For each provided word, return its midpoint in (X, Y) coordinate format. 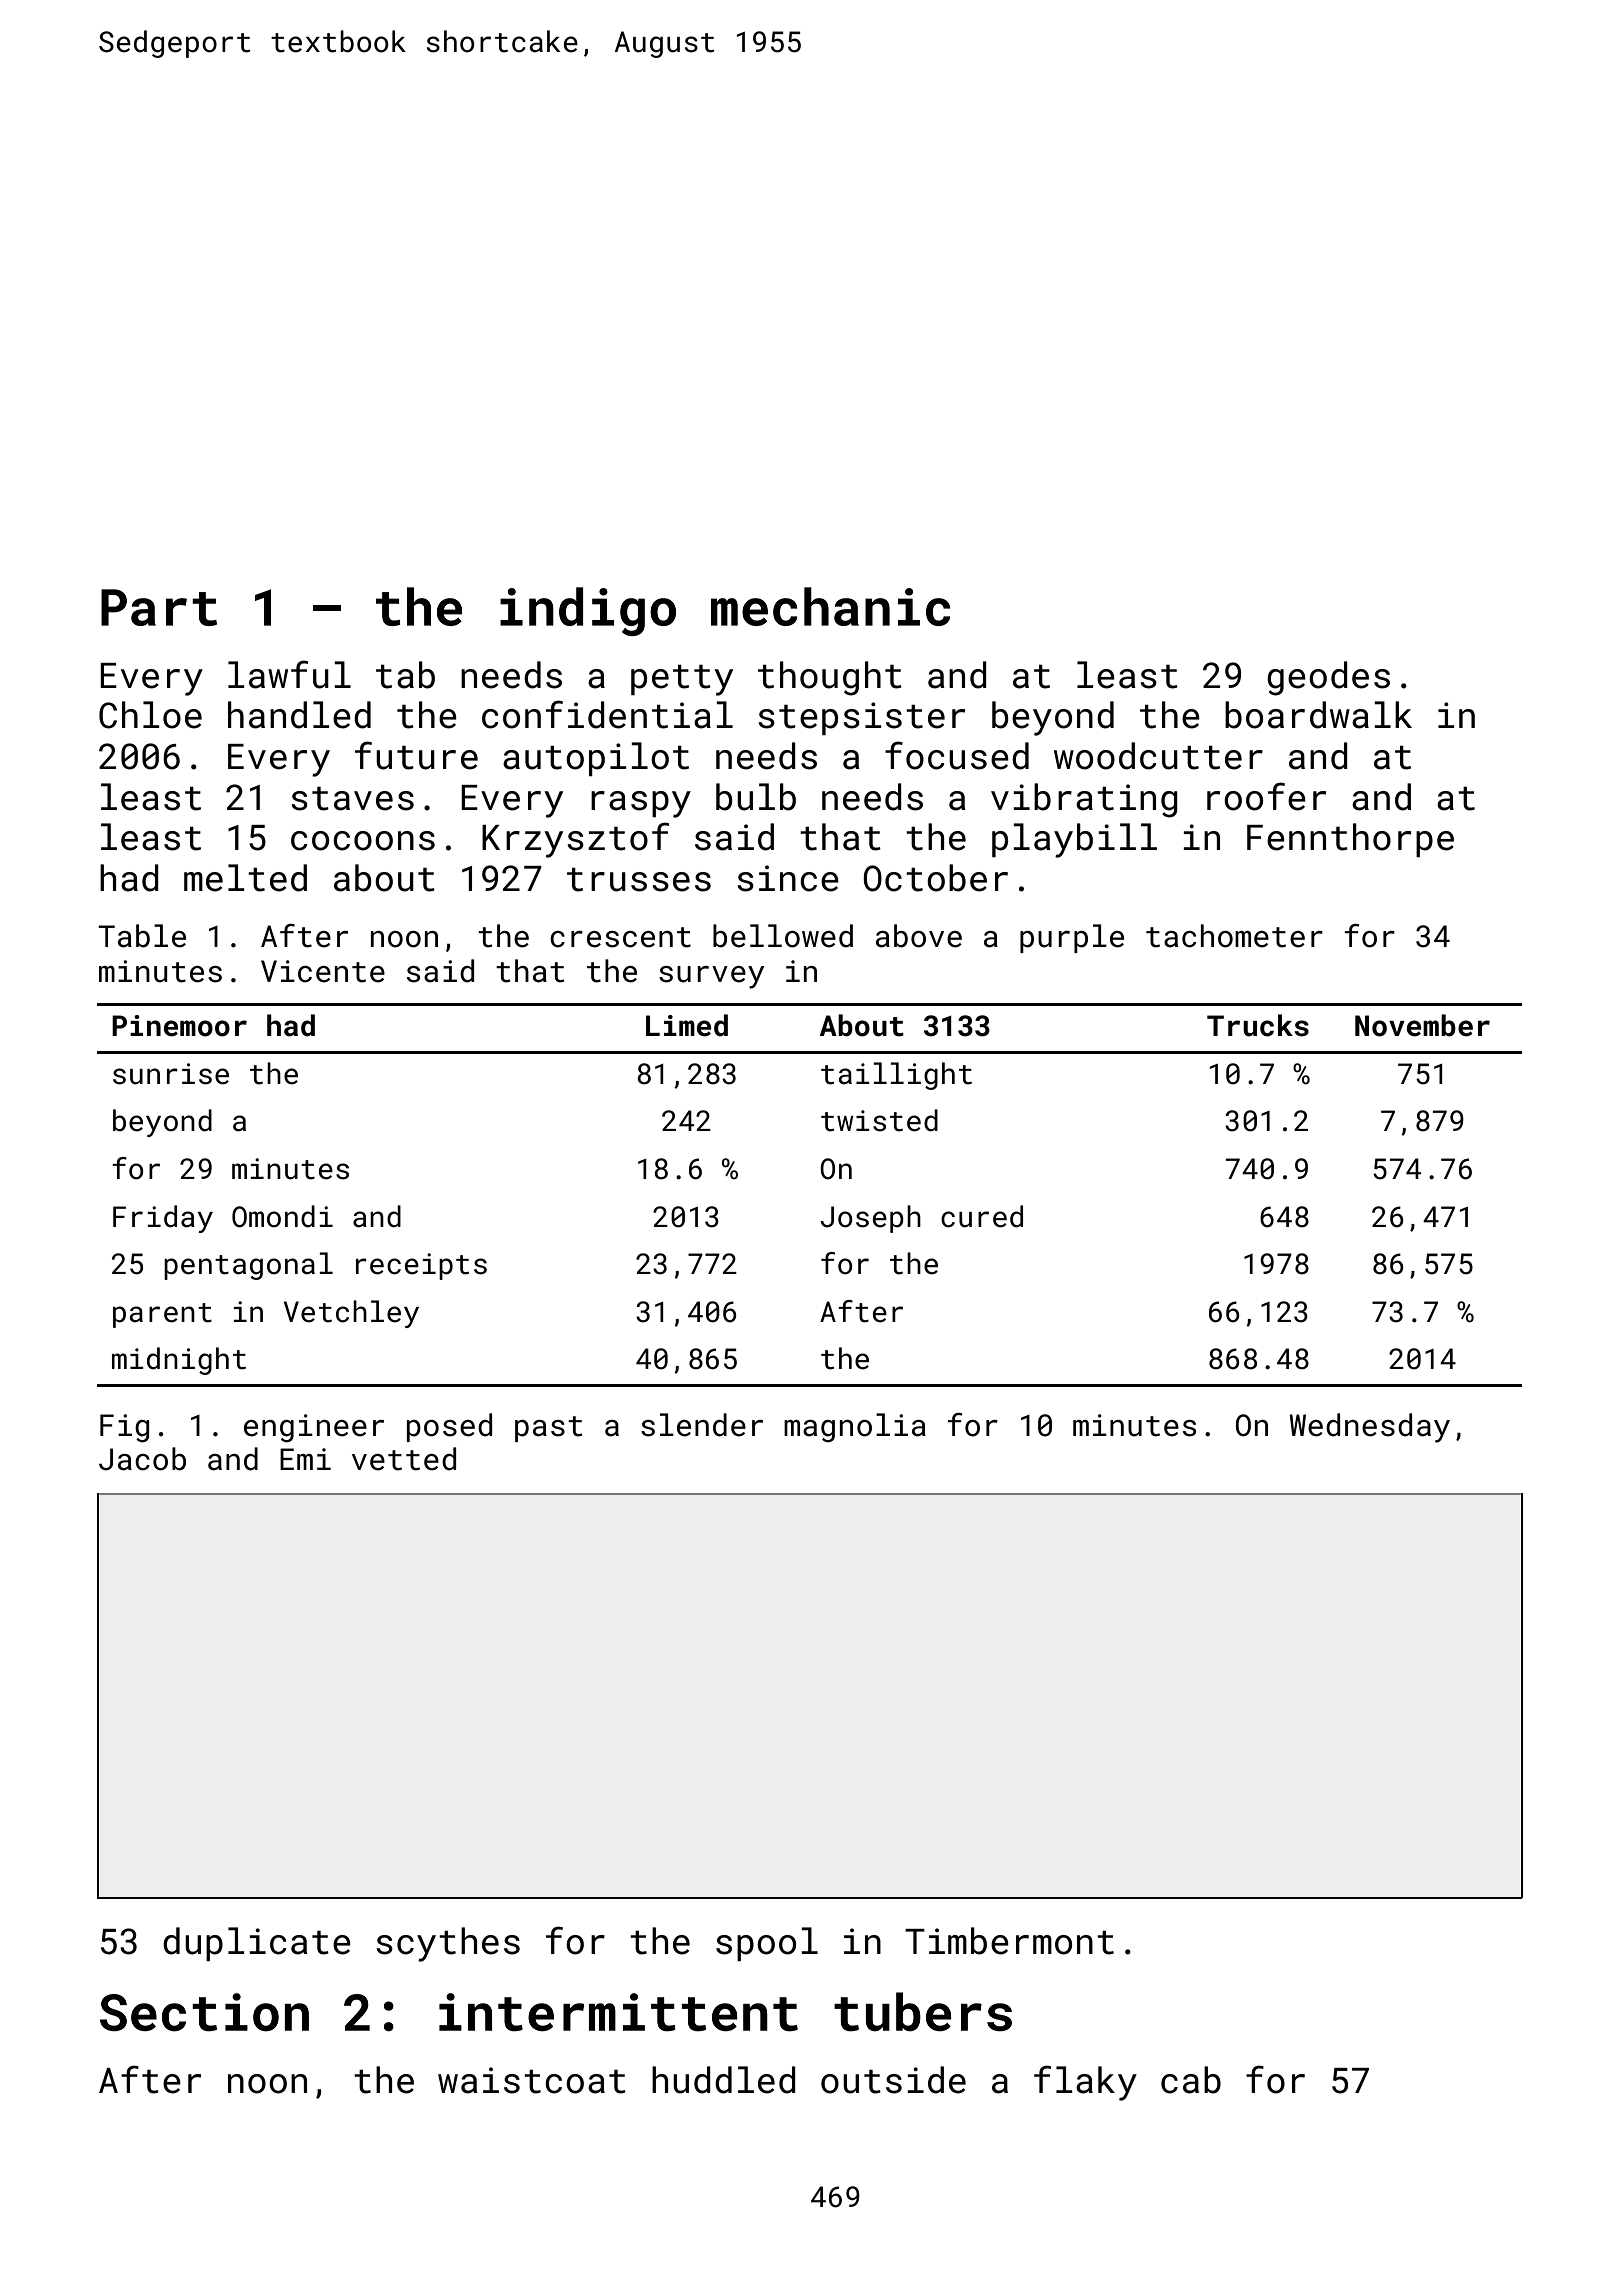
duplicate (257, 1944)
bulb (756, 797)
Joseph (870, 1219)
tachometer (1234, 936)
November (1422, 1025)
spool (767, 1944)
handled (299, 715)
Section (204, 2012)
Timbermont (1009, 1941)
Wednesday (1370, 1428)
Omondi (282, 1216)
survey (711, 977)
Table (142, 936)
